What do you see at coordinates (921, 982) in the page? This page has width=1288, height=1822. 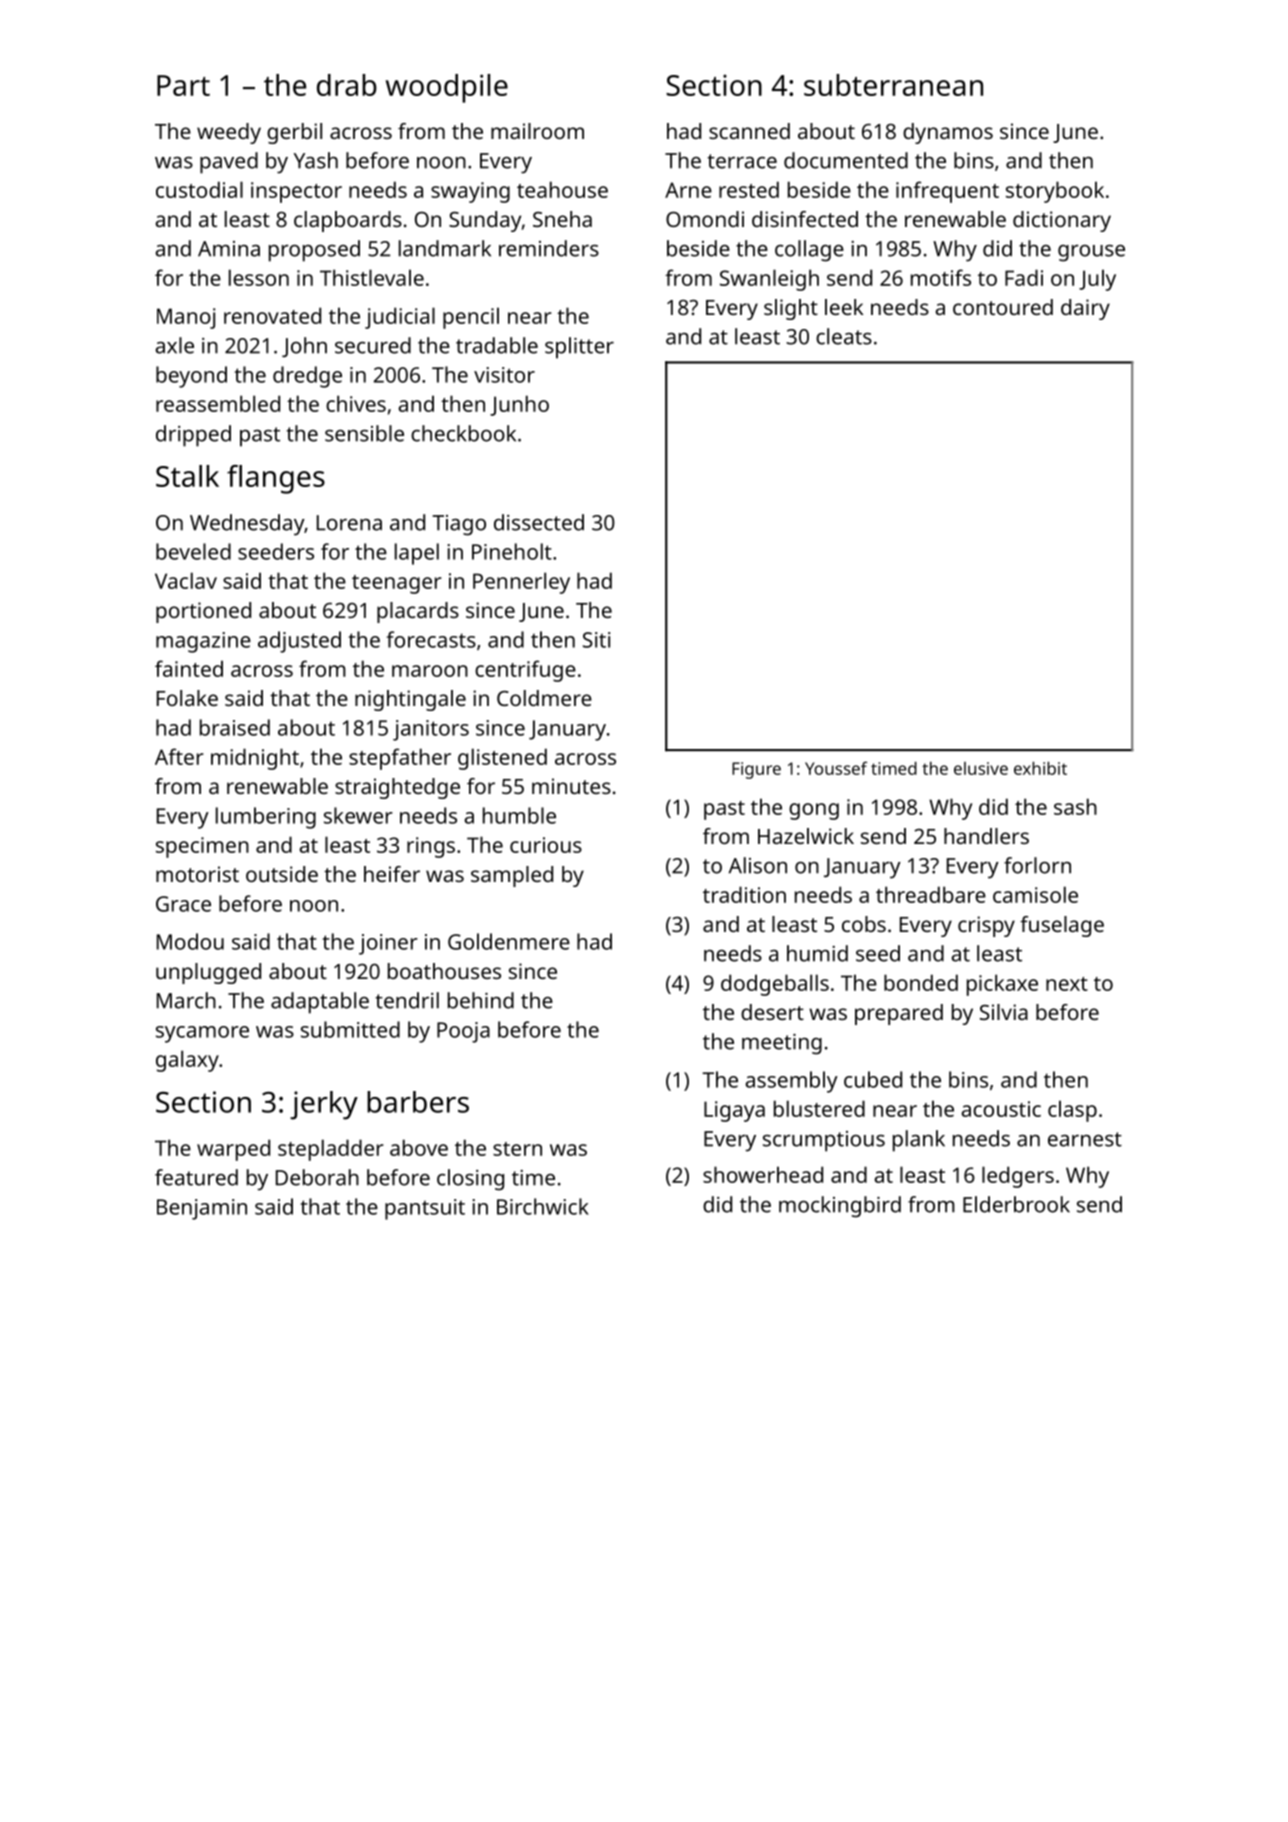 I see `bonded` at bounding box center [921, 982].
